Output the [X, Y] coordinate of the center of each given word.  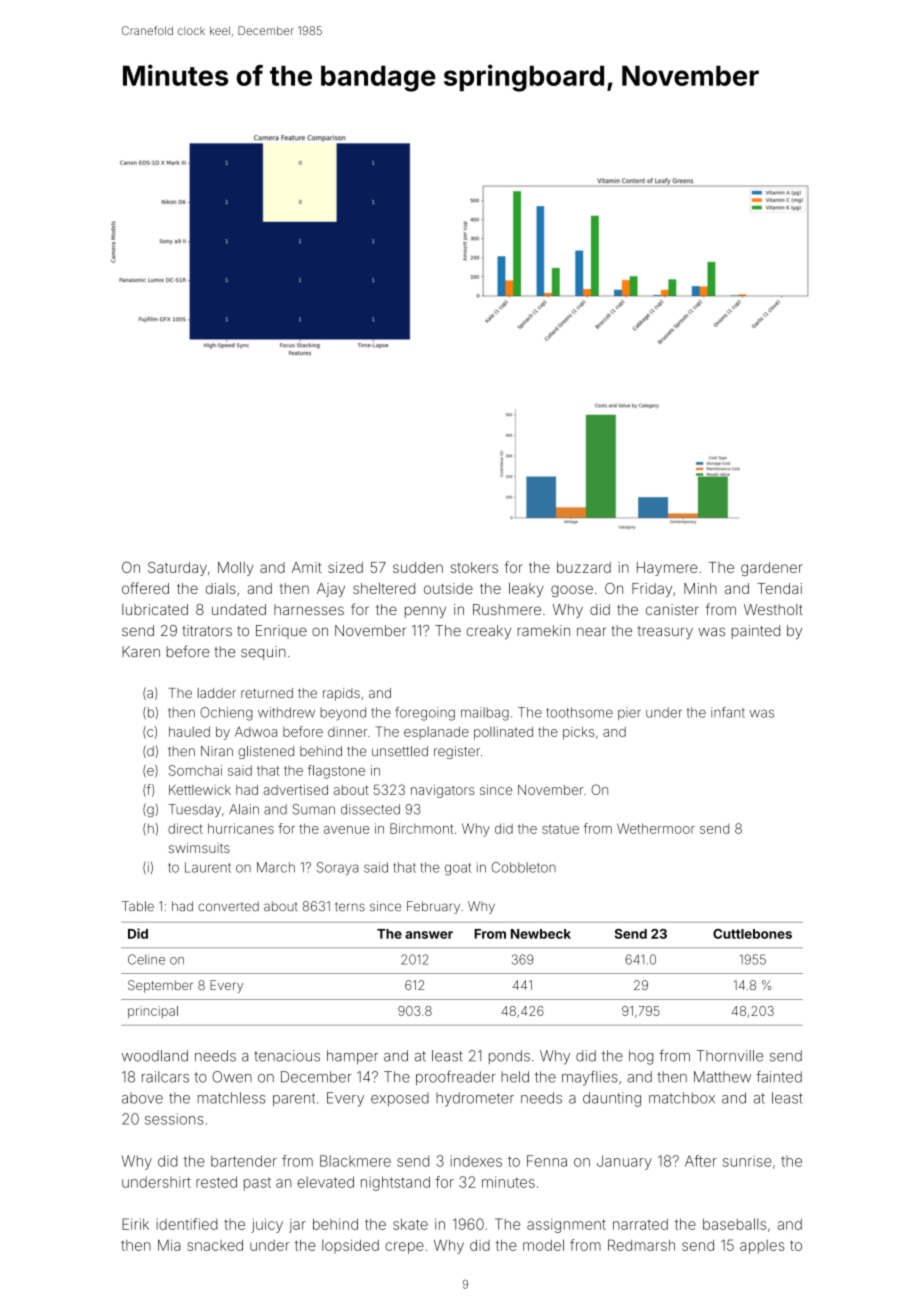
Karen [141, 652]
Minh [700, 588]
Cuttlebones [752, 934]
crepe [404, 1248]
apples [762, 1246]
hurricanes [241, 828]
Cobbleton [524, 867]
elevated [325, 1182]
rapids [341, 694]
